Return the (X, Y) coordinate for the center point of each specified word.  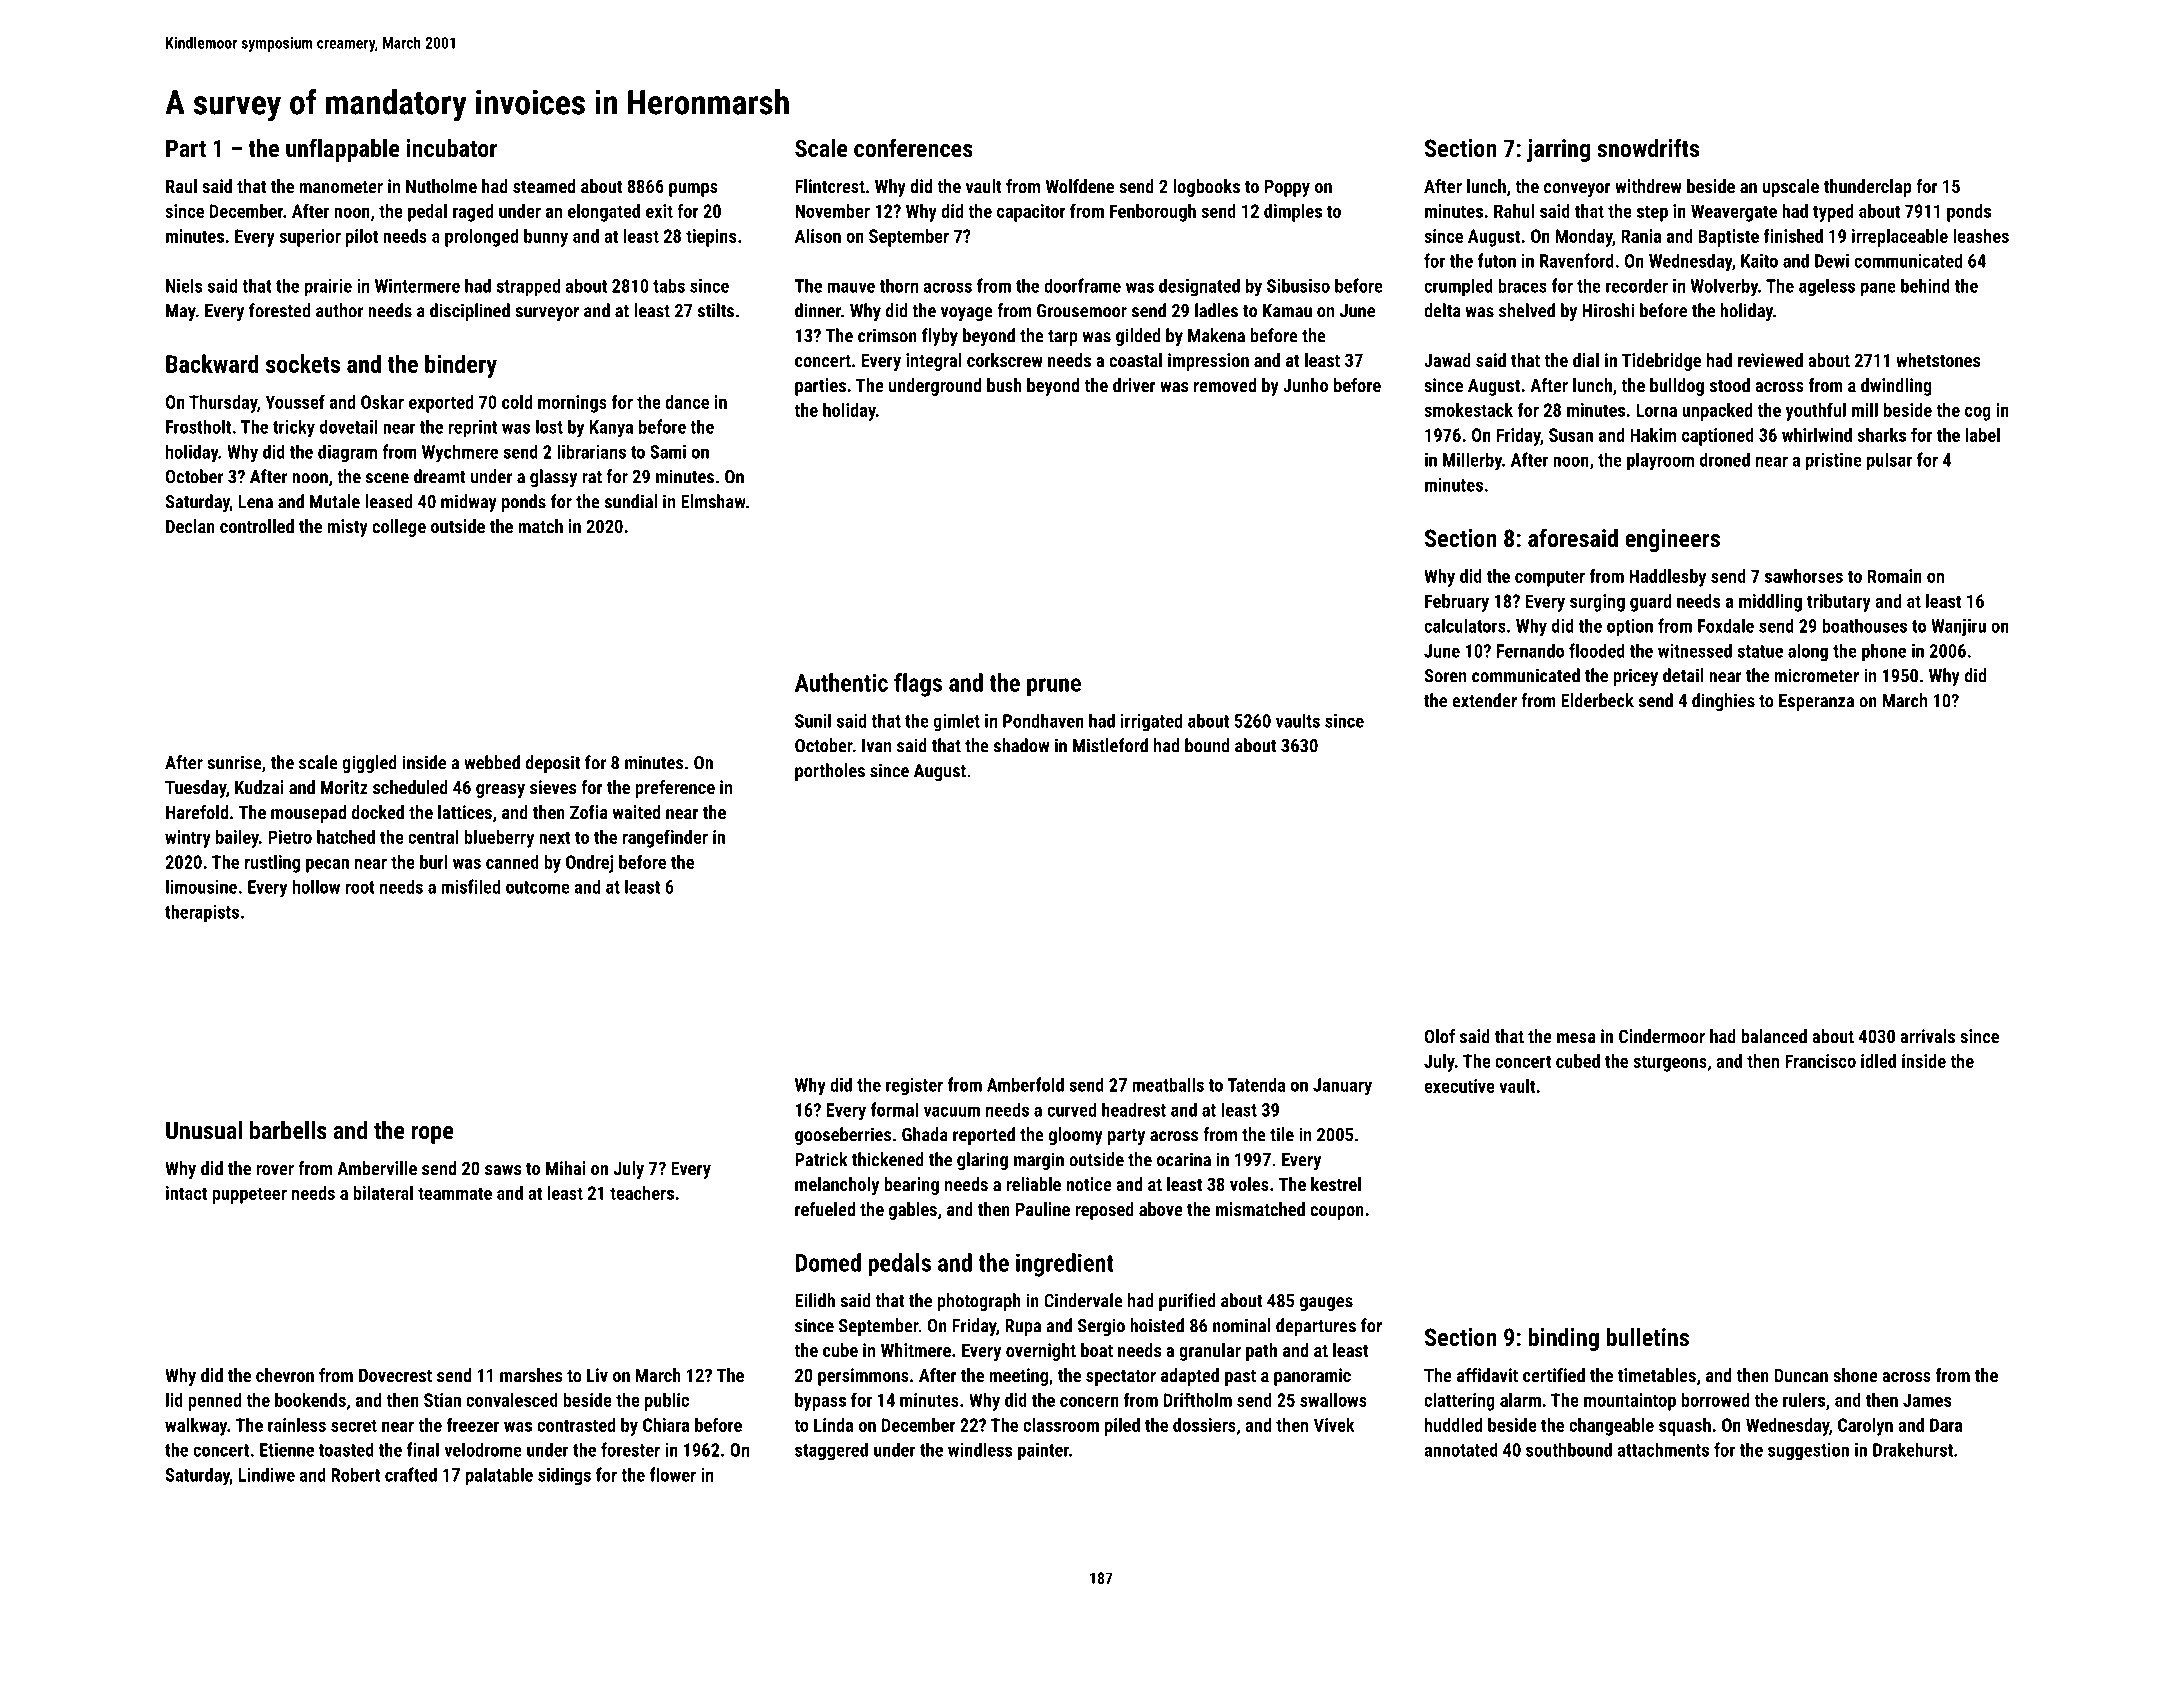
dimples (1293, 213)
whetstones (1938, 360)
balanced (1774, 1036)
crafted (411, 1474)
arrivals (1927, 1036)
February (1457, 603)
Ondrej (589, 864)
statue (1760, 651)
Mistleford (1110, 745)
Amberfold (1025, 1084)
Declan (190, 526)
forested (279, 310)
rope (432, 1135)
